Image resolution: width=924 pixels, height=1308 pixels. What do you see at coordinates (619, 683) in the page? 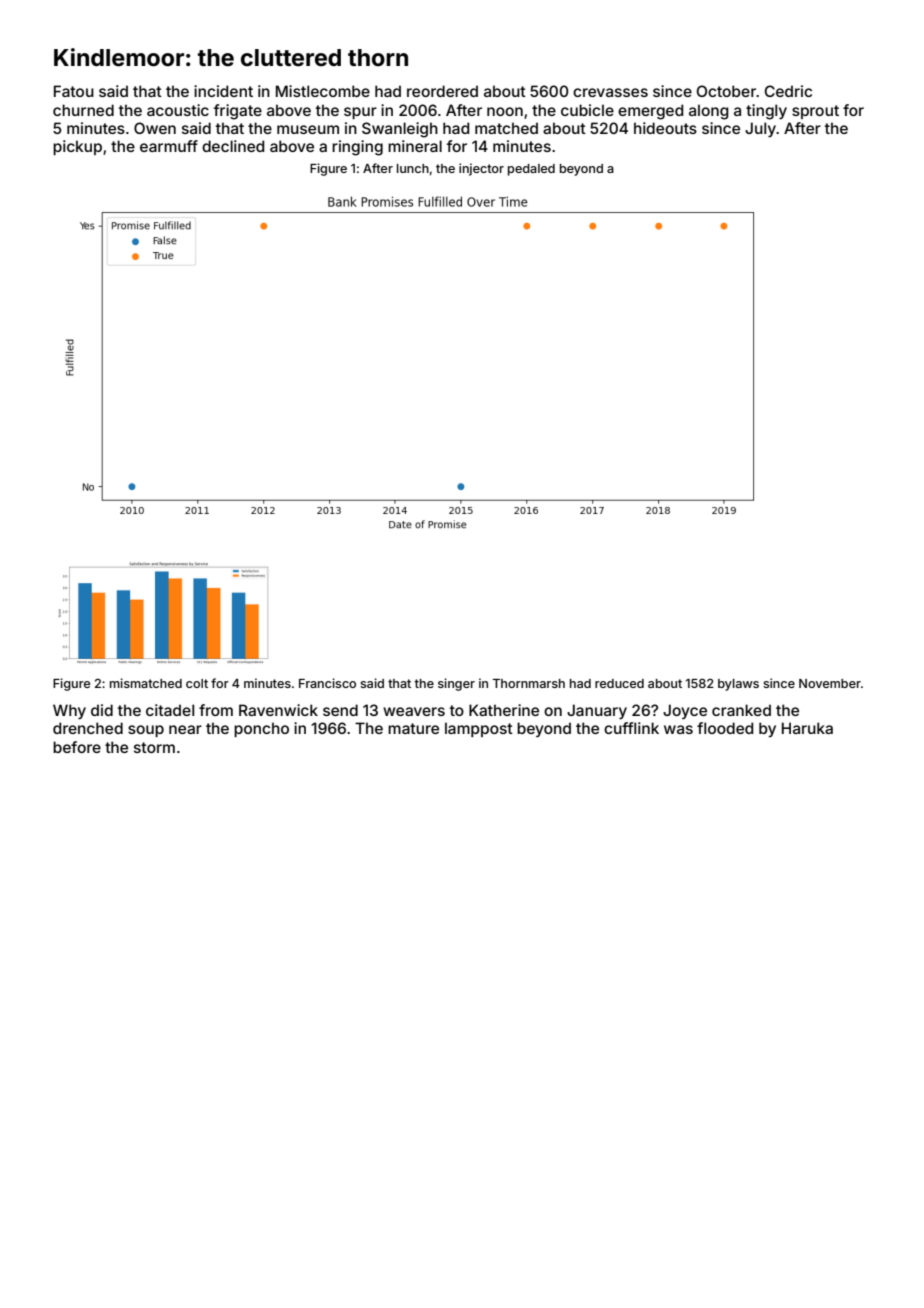
I see `reduced` at bounding box center [619, 683].
